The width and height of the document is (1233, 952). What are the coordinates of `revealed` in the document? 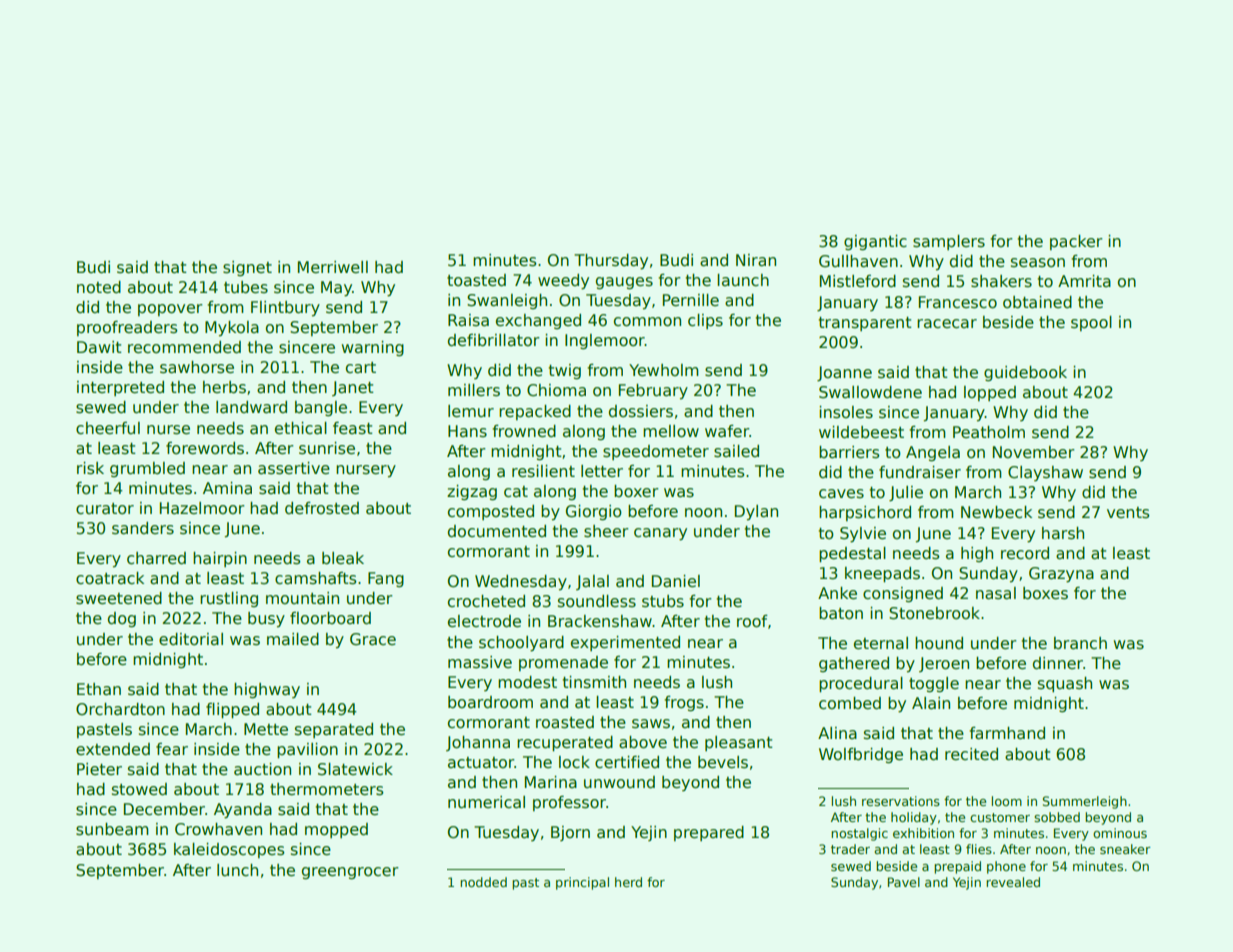 It's located at (1013, 882).
